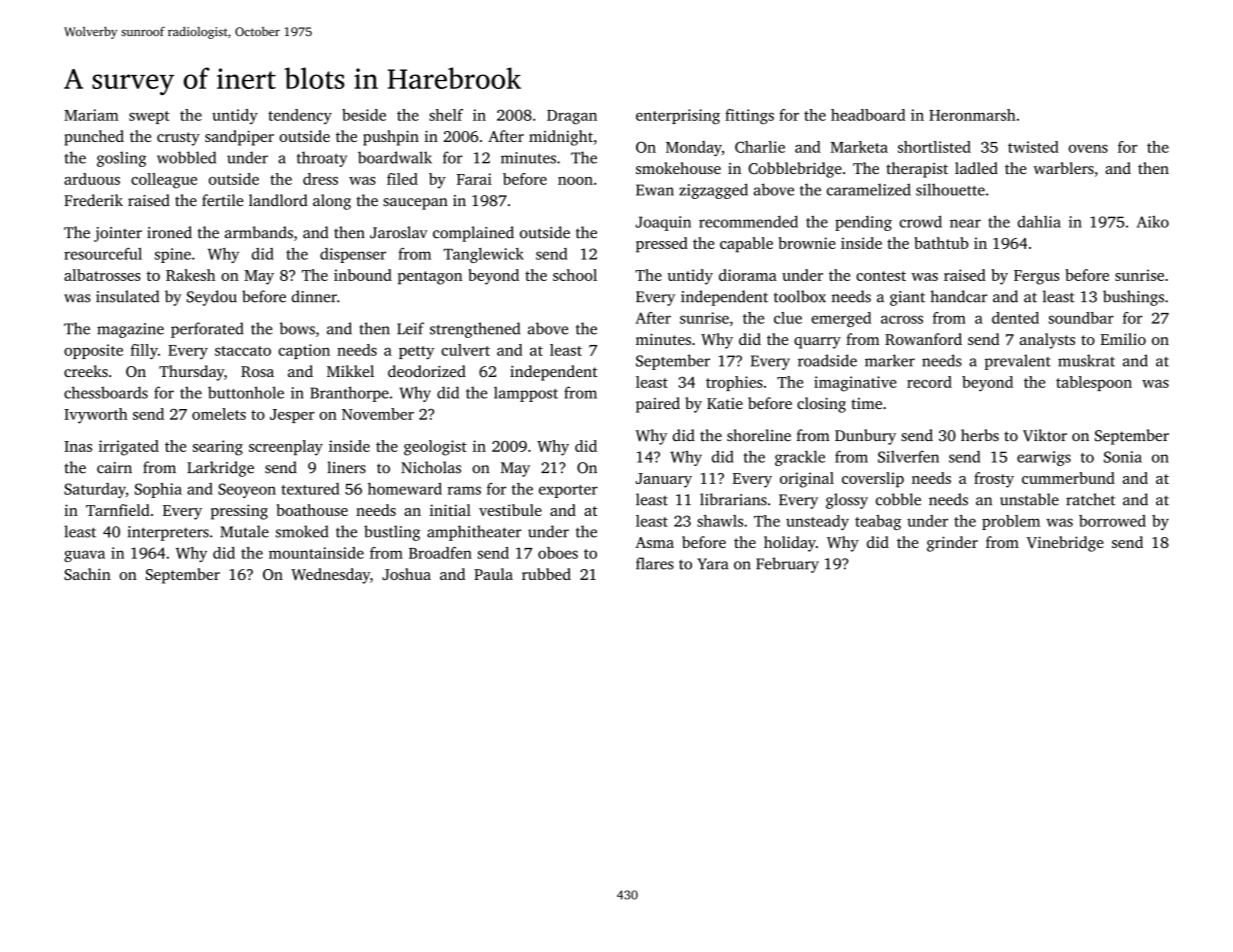 The height and width of the page is (952, 1233). What do you see at coordinates (173, 255) in the page?
I see `spine` at bounding box center [173, 255].
